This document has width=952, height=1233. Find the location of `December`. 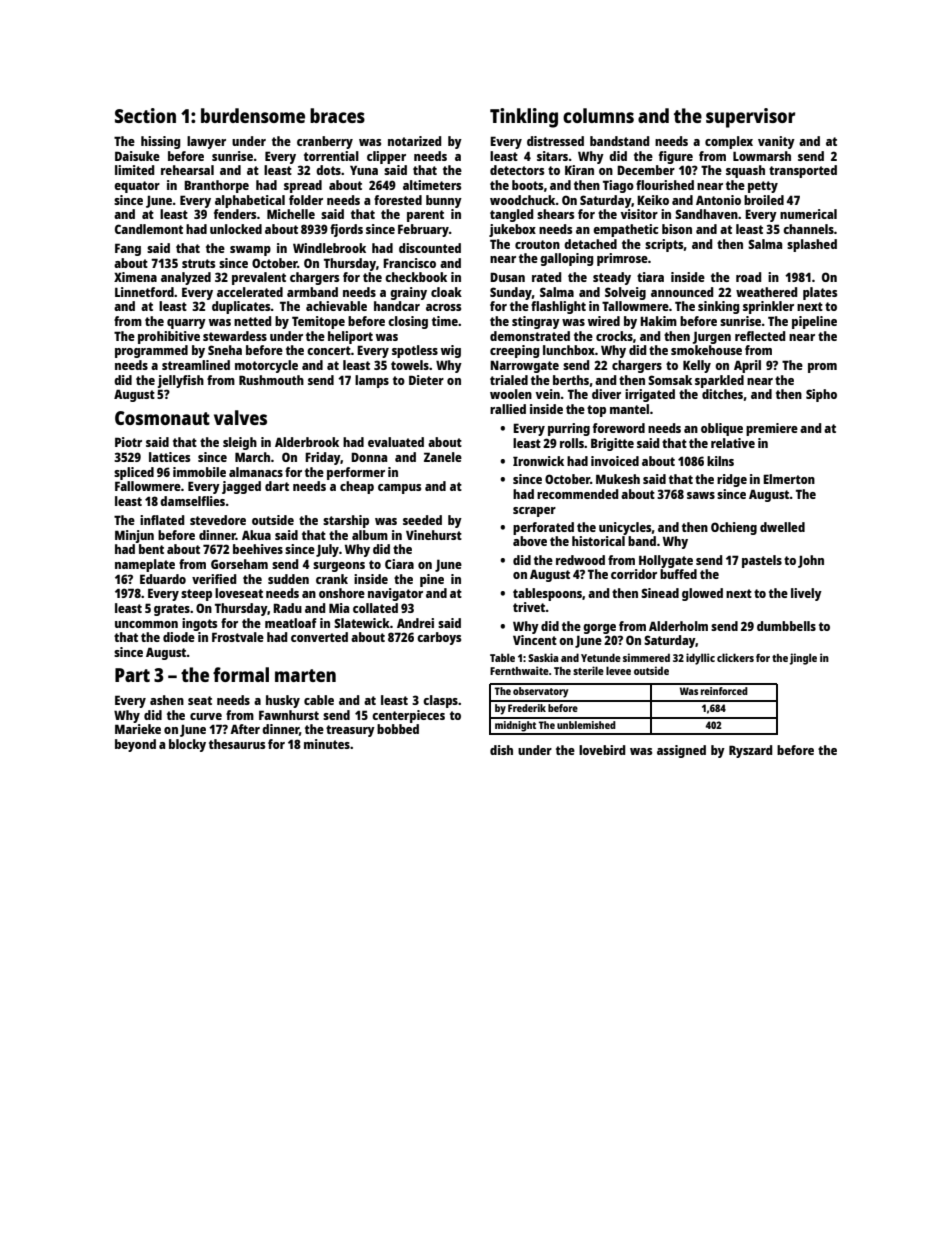

December is located at coordinates (646, 170).
